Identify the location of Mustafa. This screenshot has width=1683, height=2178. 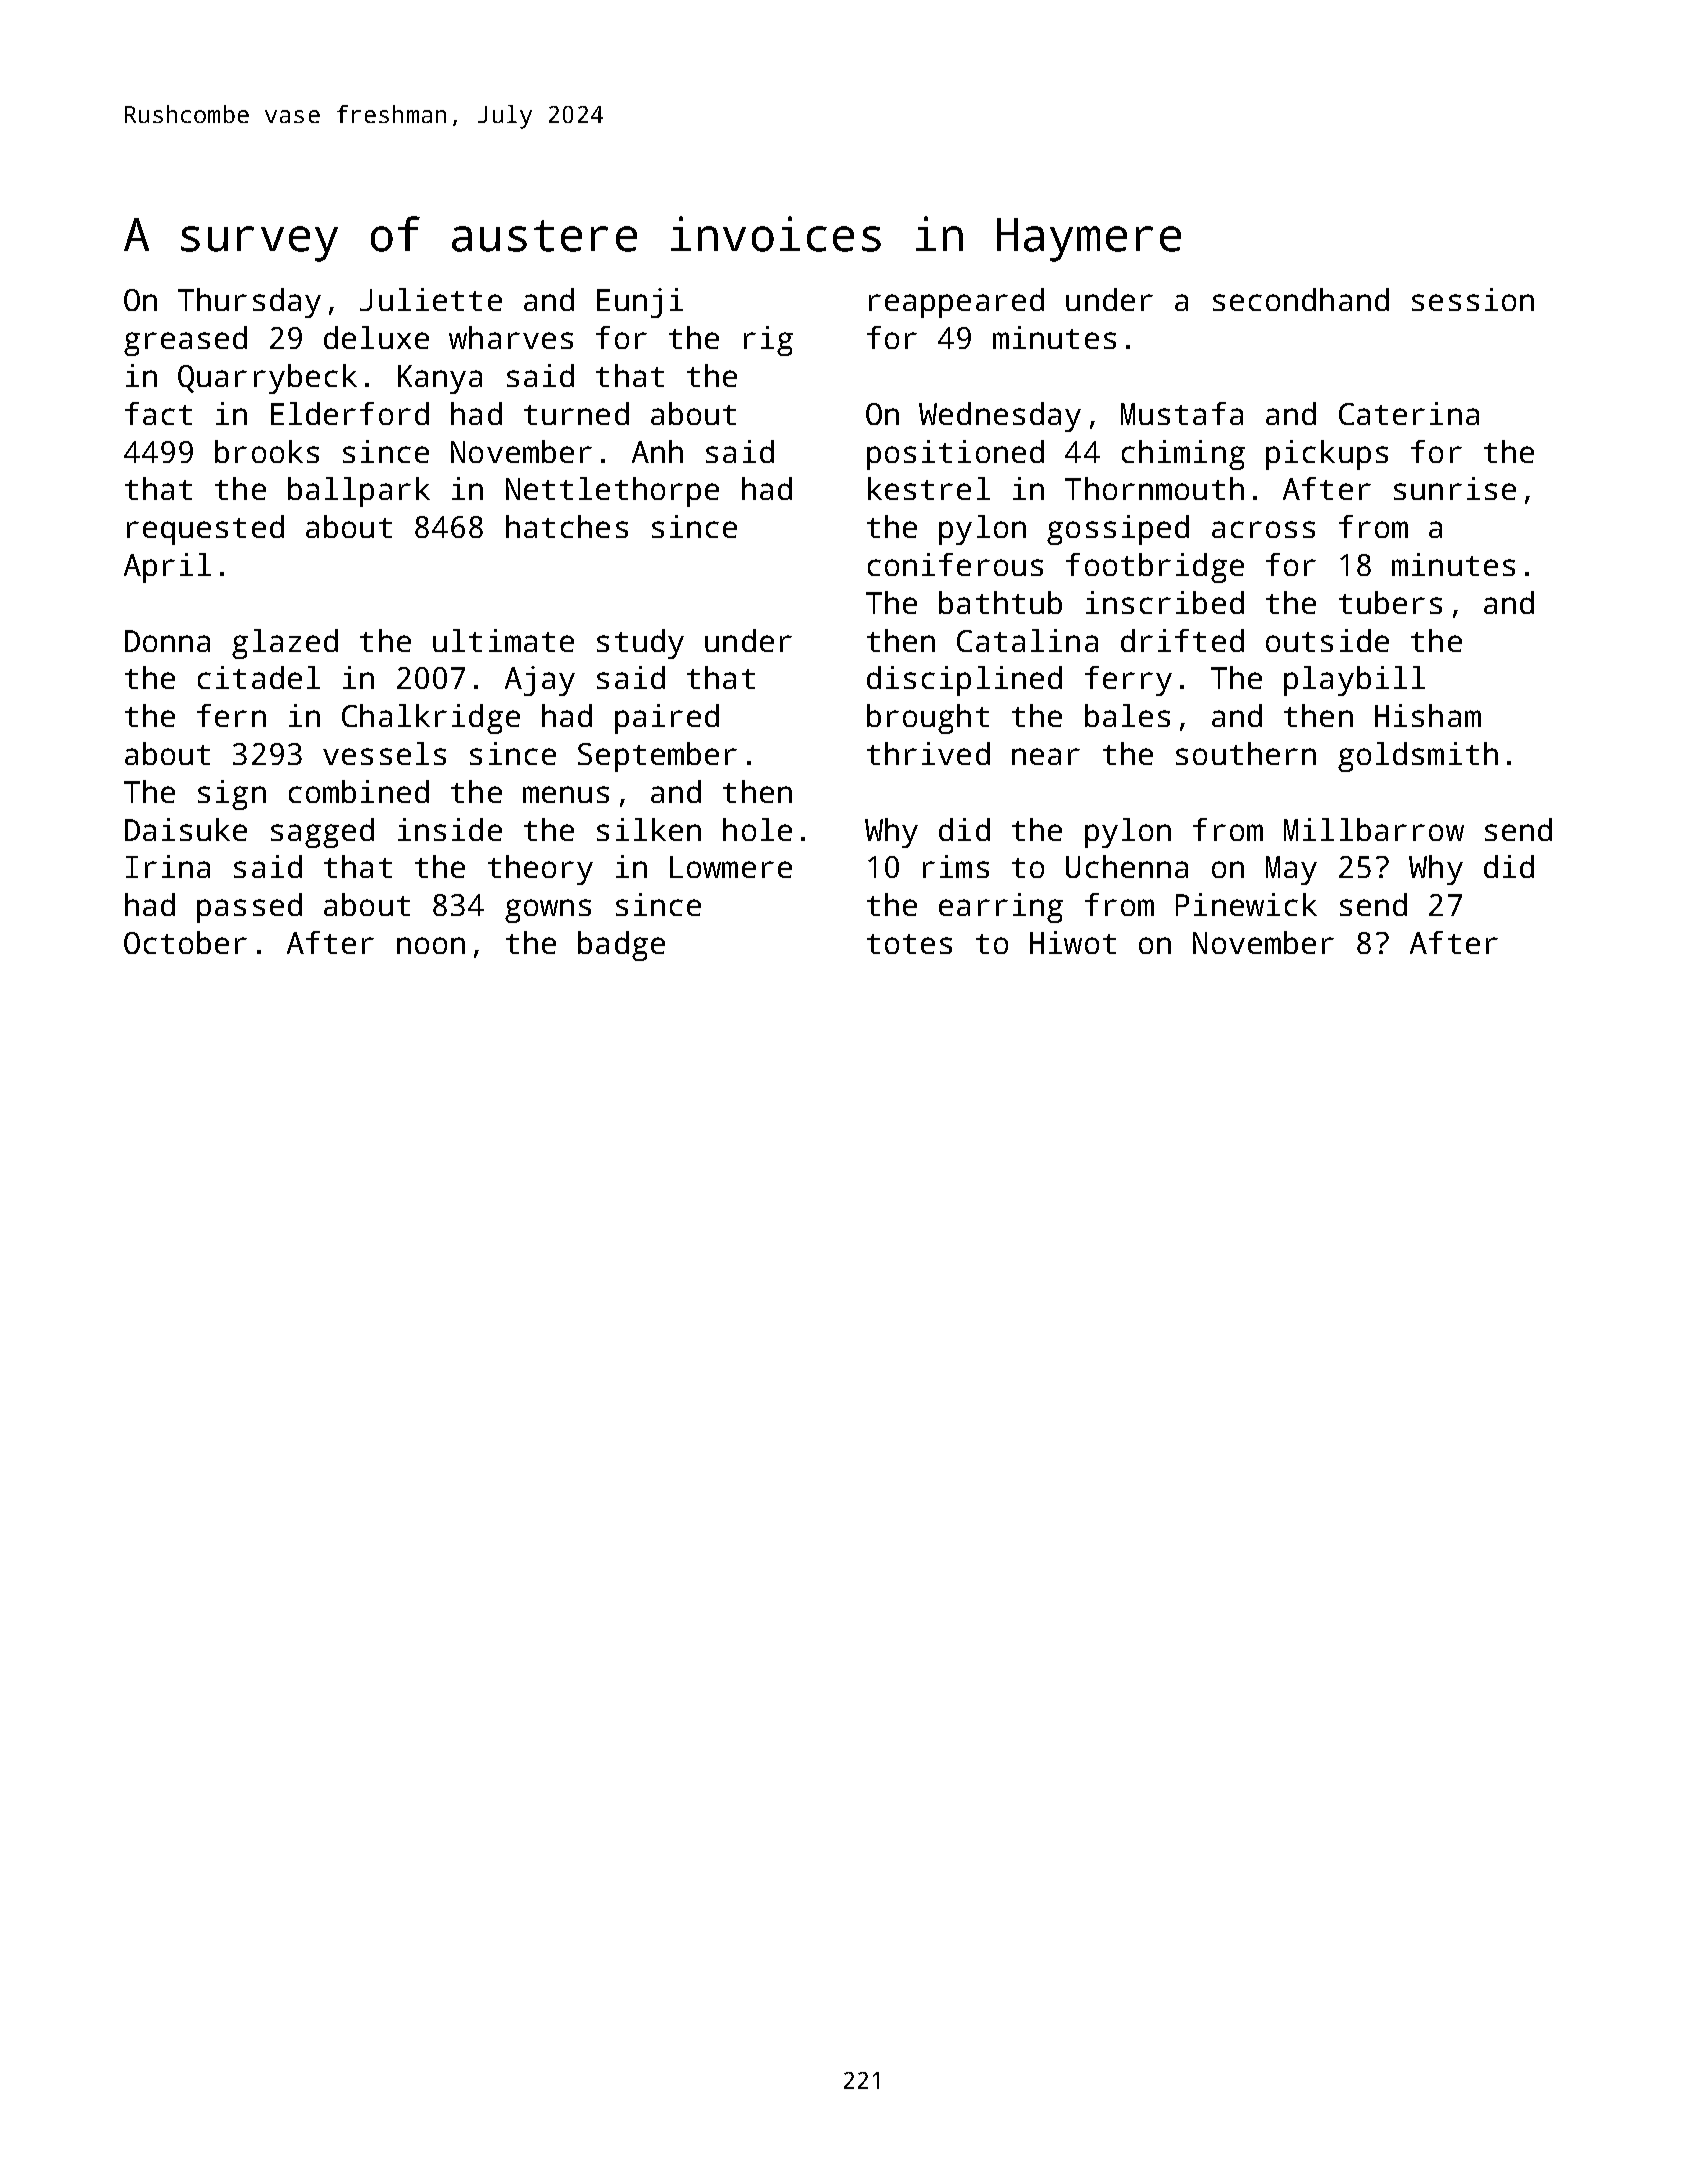
(1182, 413).
